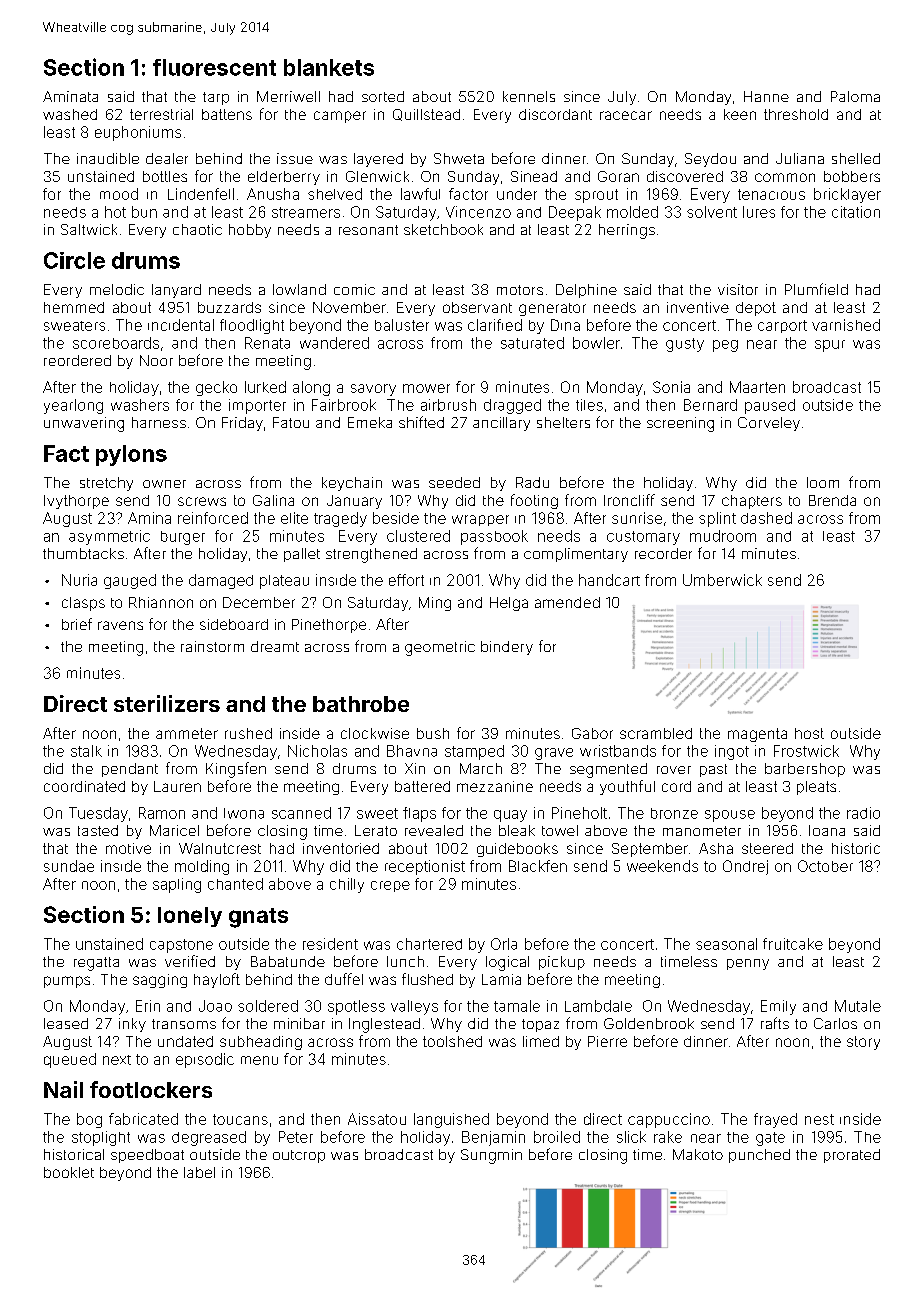 This document has width=924, height=1308. What do you see at coordinates (769, 424) in the document?
I see `Corveley` at bounding box center [769, 424].
